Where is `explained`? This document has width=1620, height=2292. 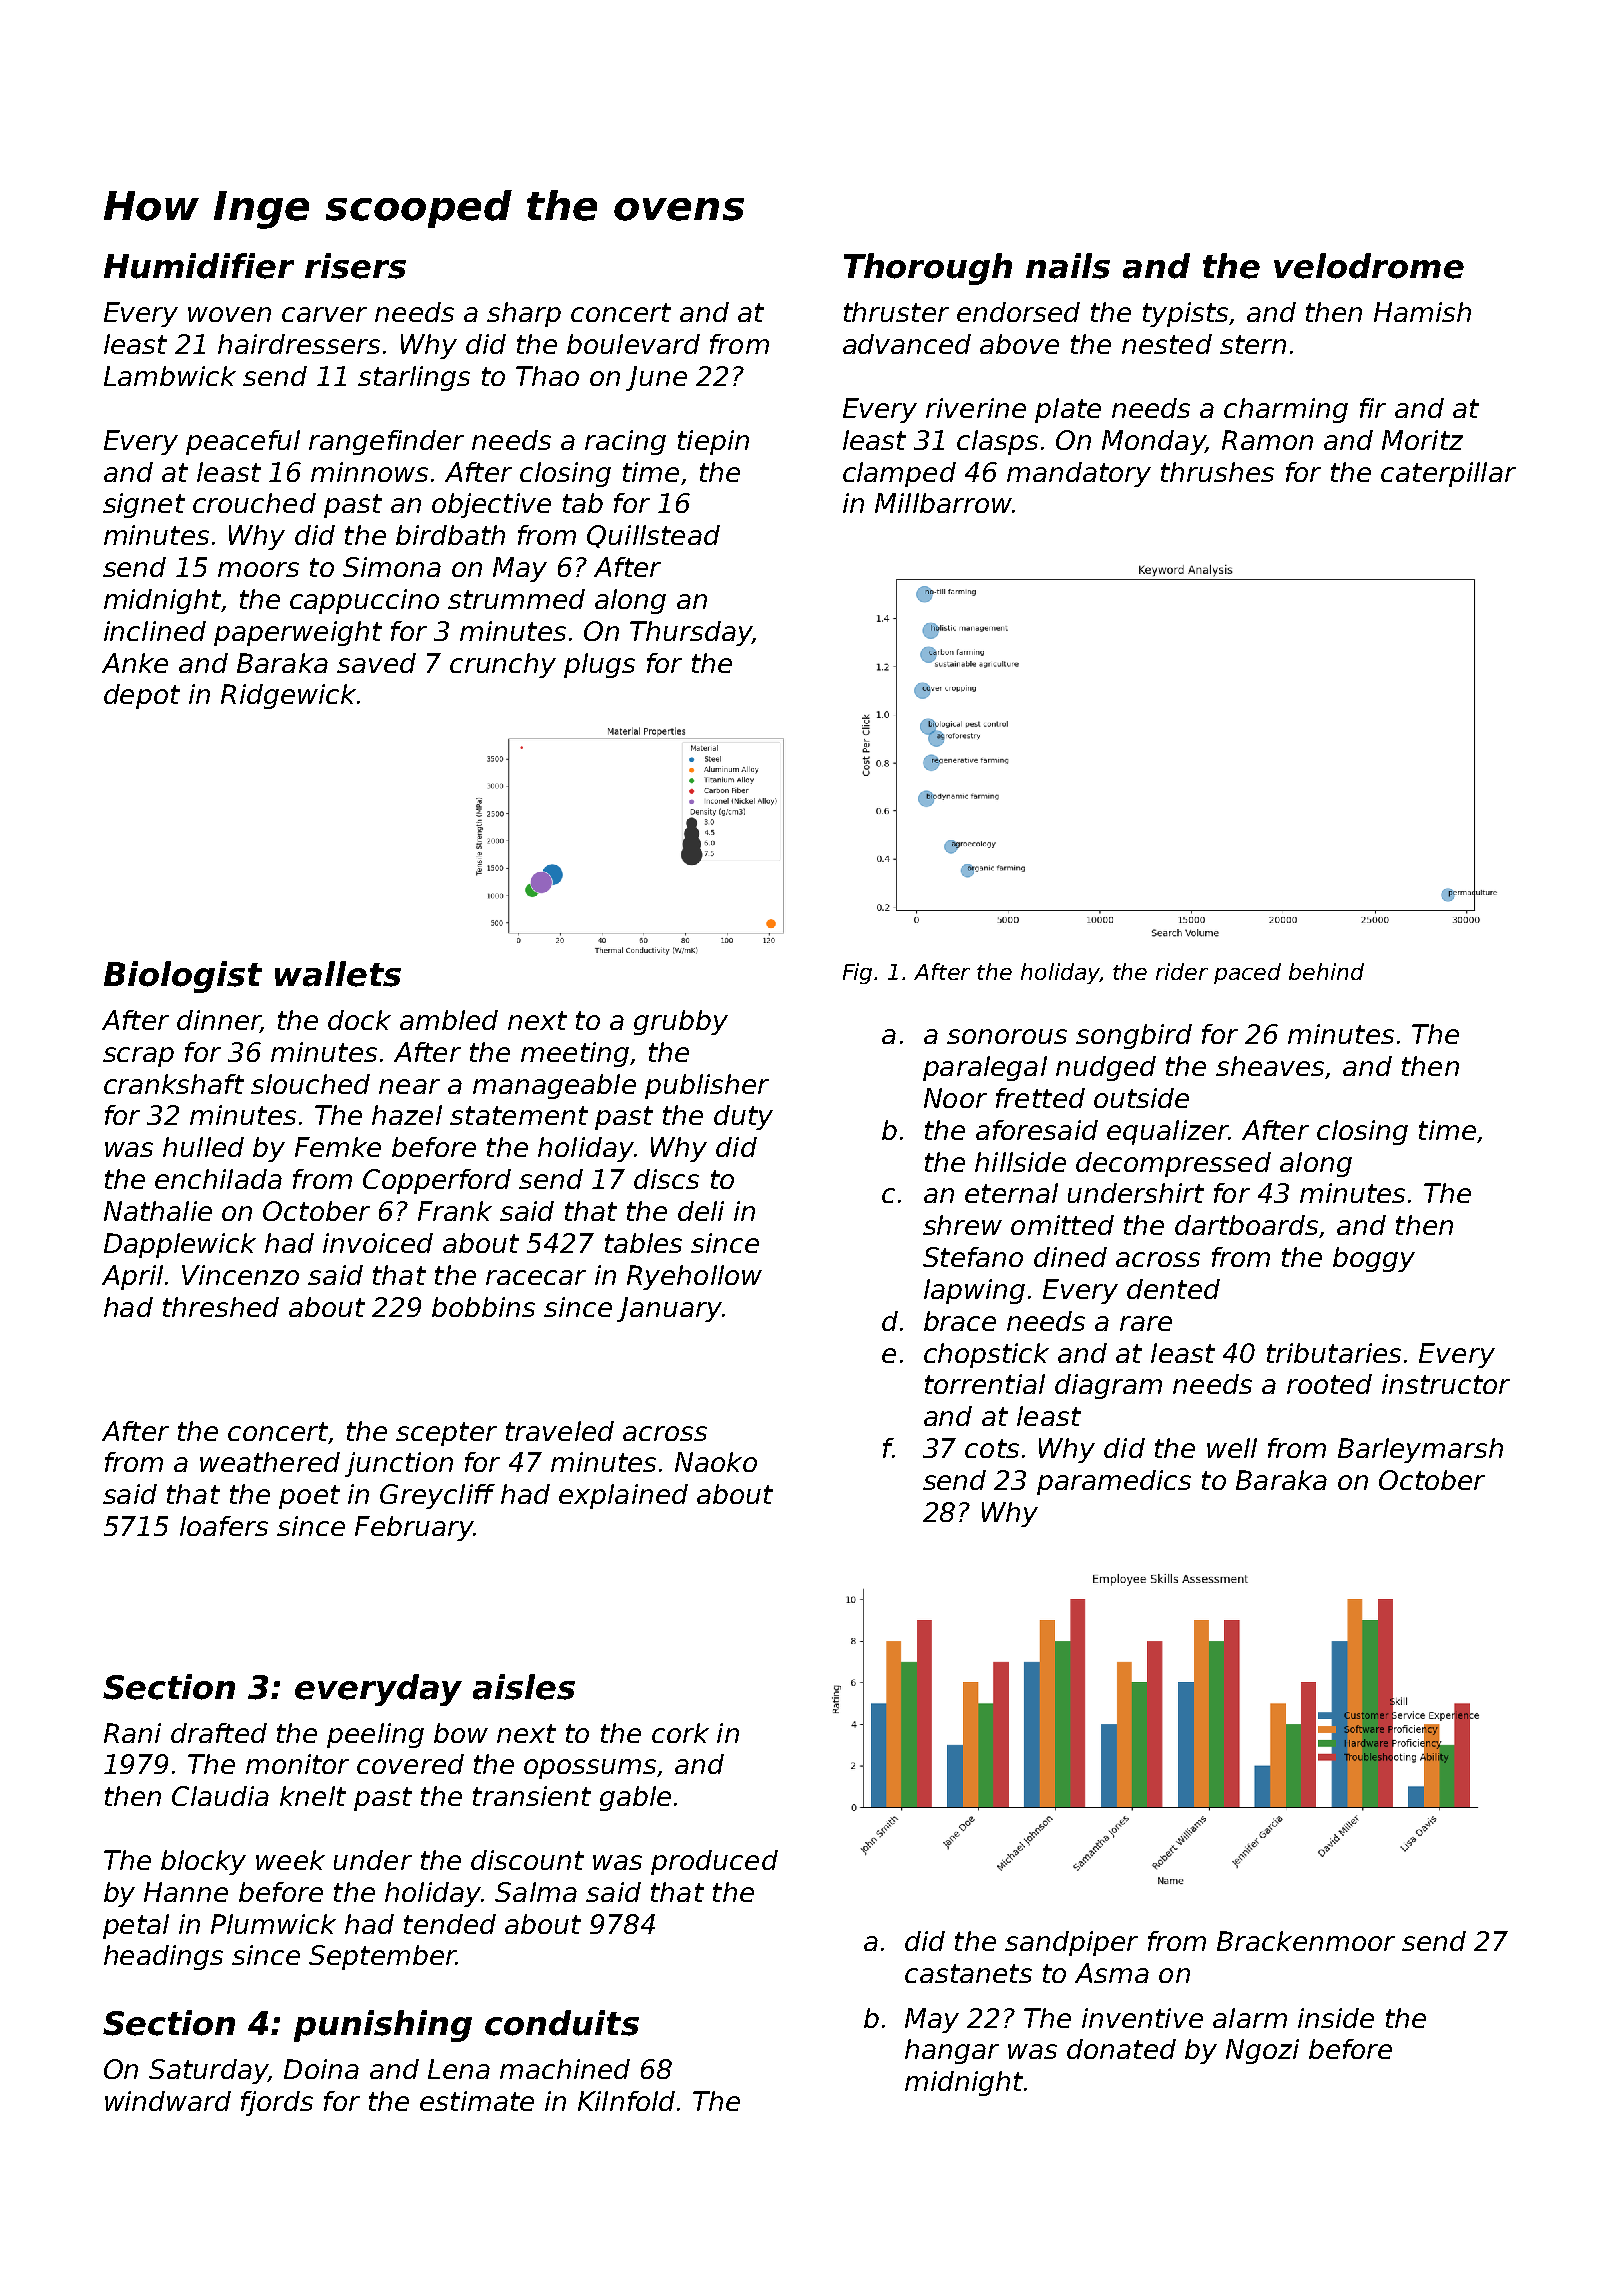
explained is located at coordinates (623, 1496).
